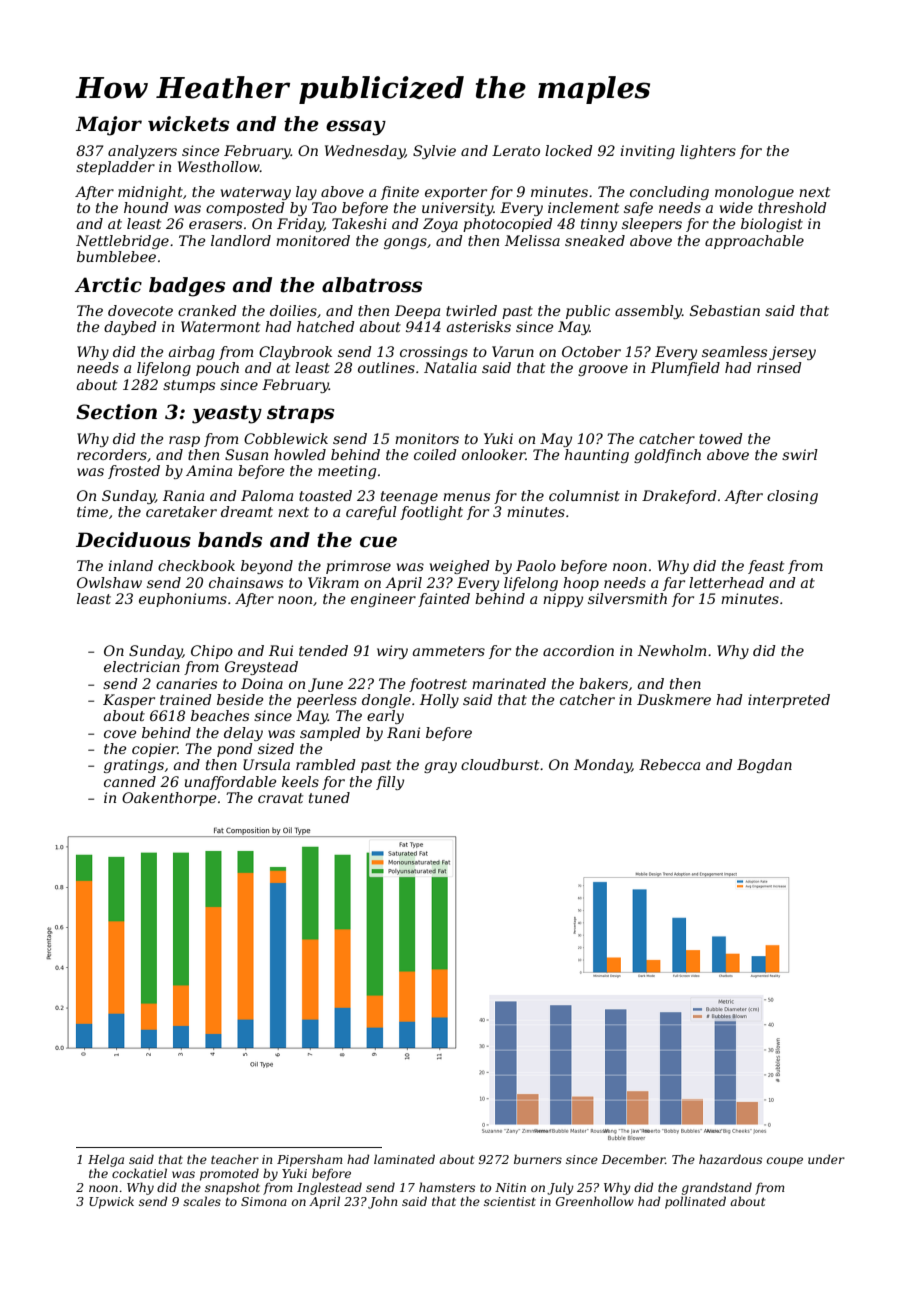  I want to click on cravat, so click(280, 798).
